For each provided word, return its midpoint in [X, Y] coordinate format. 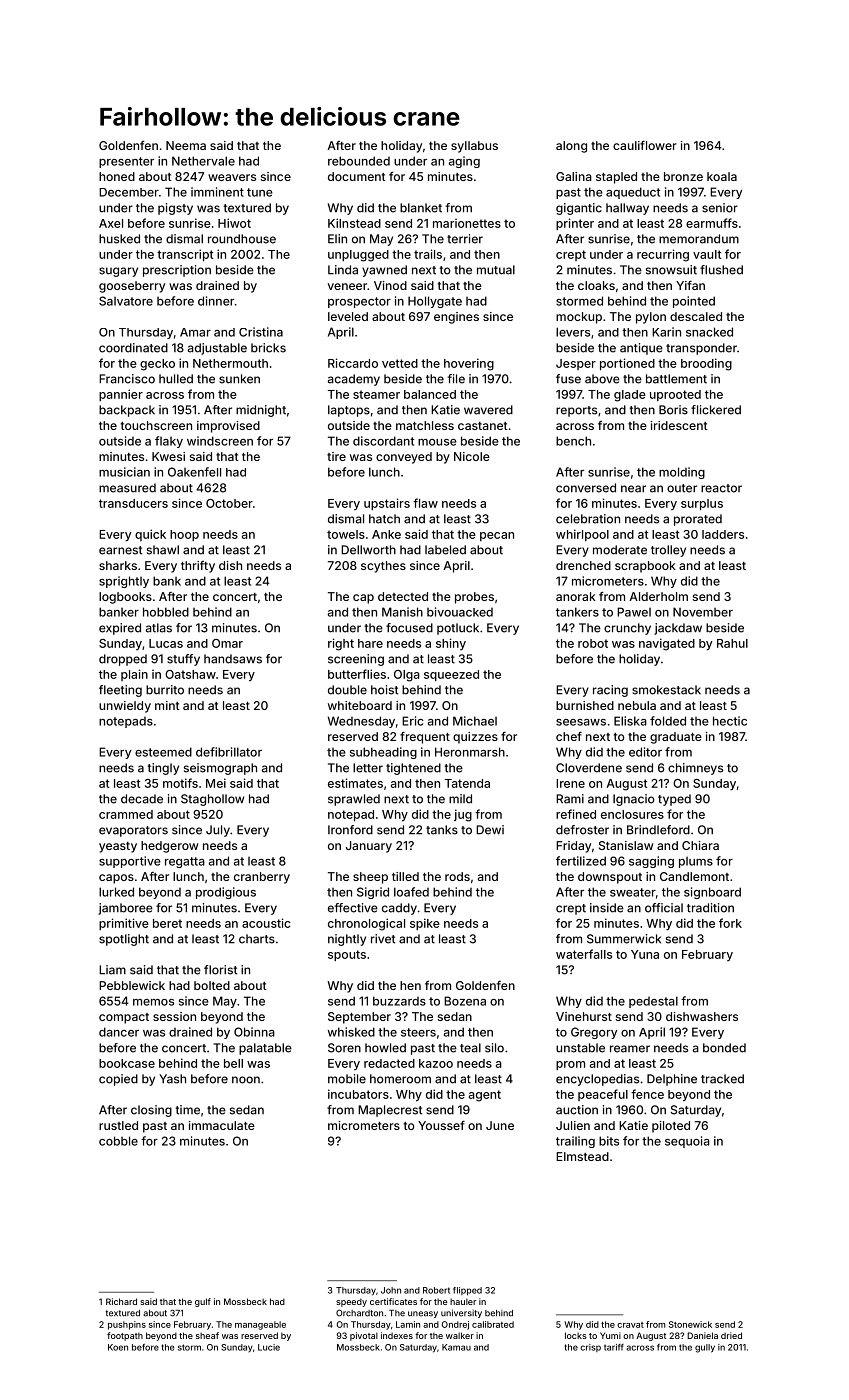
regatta [185, 862]
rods [457, 876]
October [229, 503]
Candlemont [694, 876]
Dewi [490, 830]
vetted [400, 363]
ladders [723, 534]
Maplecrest [390, 1111]
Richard [121, 1301]
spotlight [124, 940]
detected [403, 596]
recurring [663, 255]
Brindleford [658, 830]
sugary [118, 272]
